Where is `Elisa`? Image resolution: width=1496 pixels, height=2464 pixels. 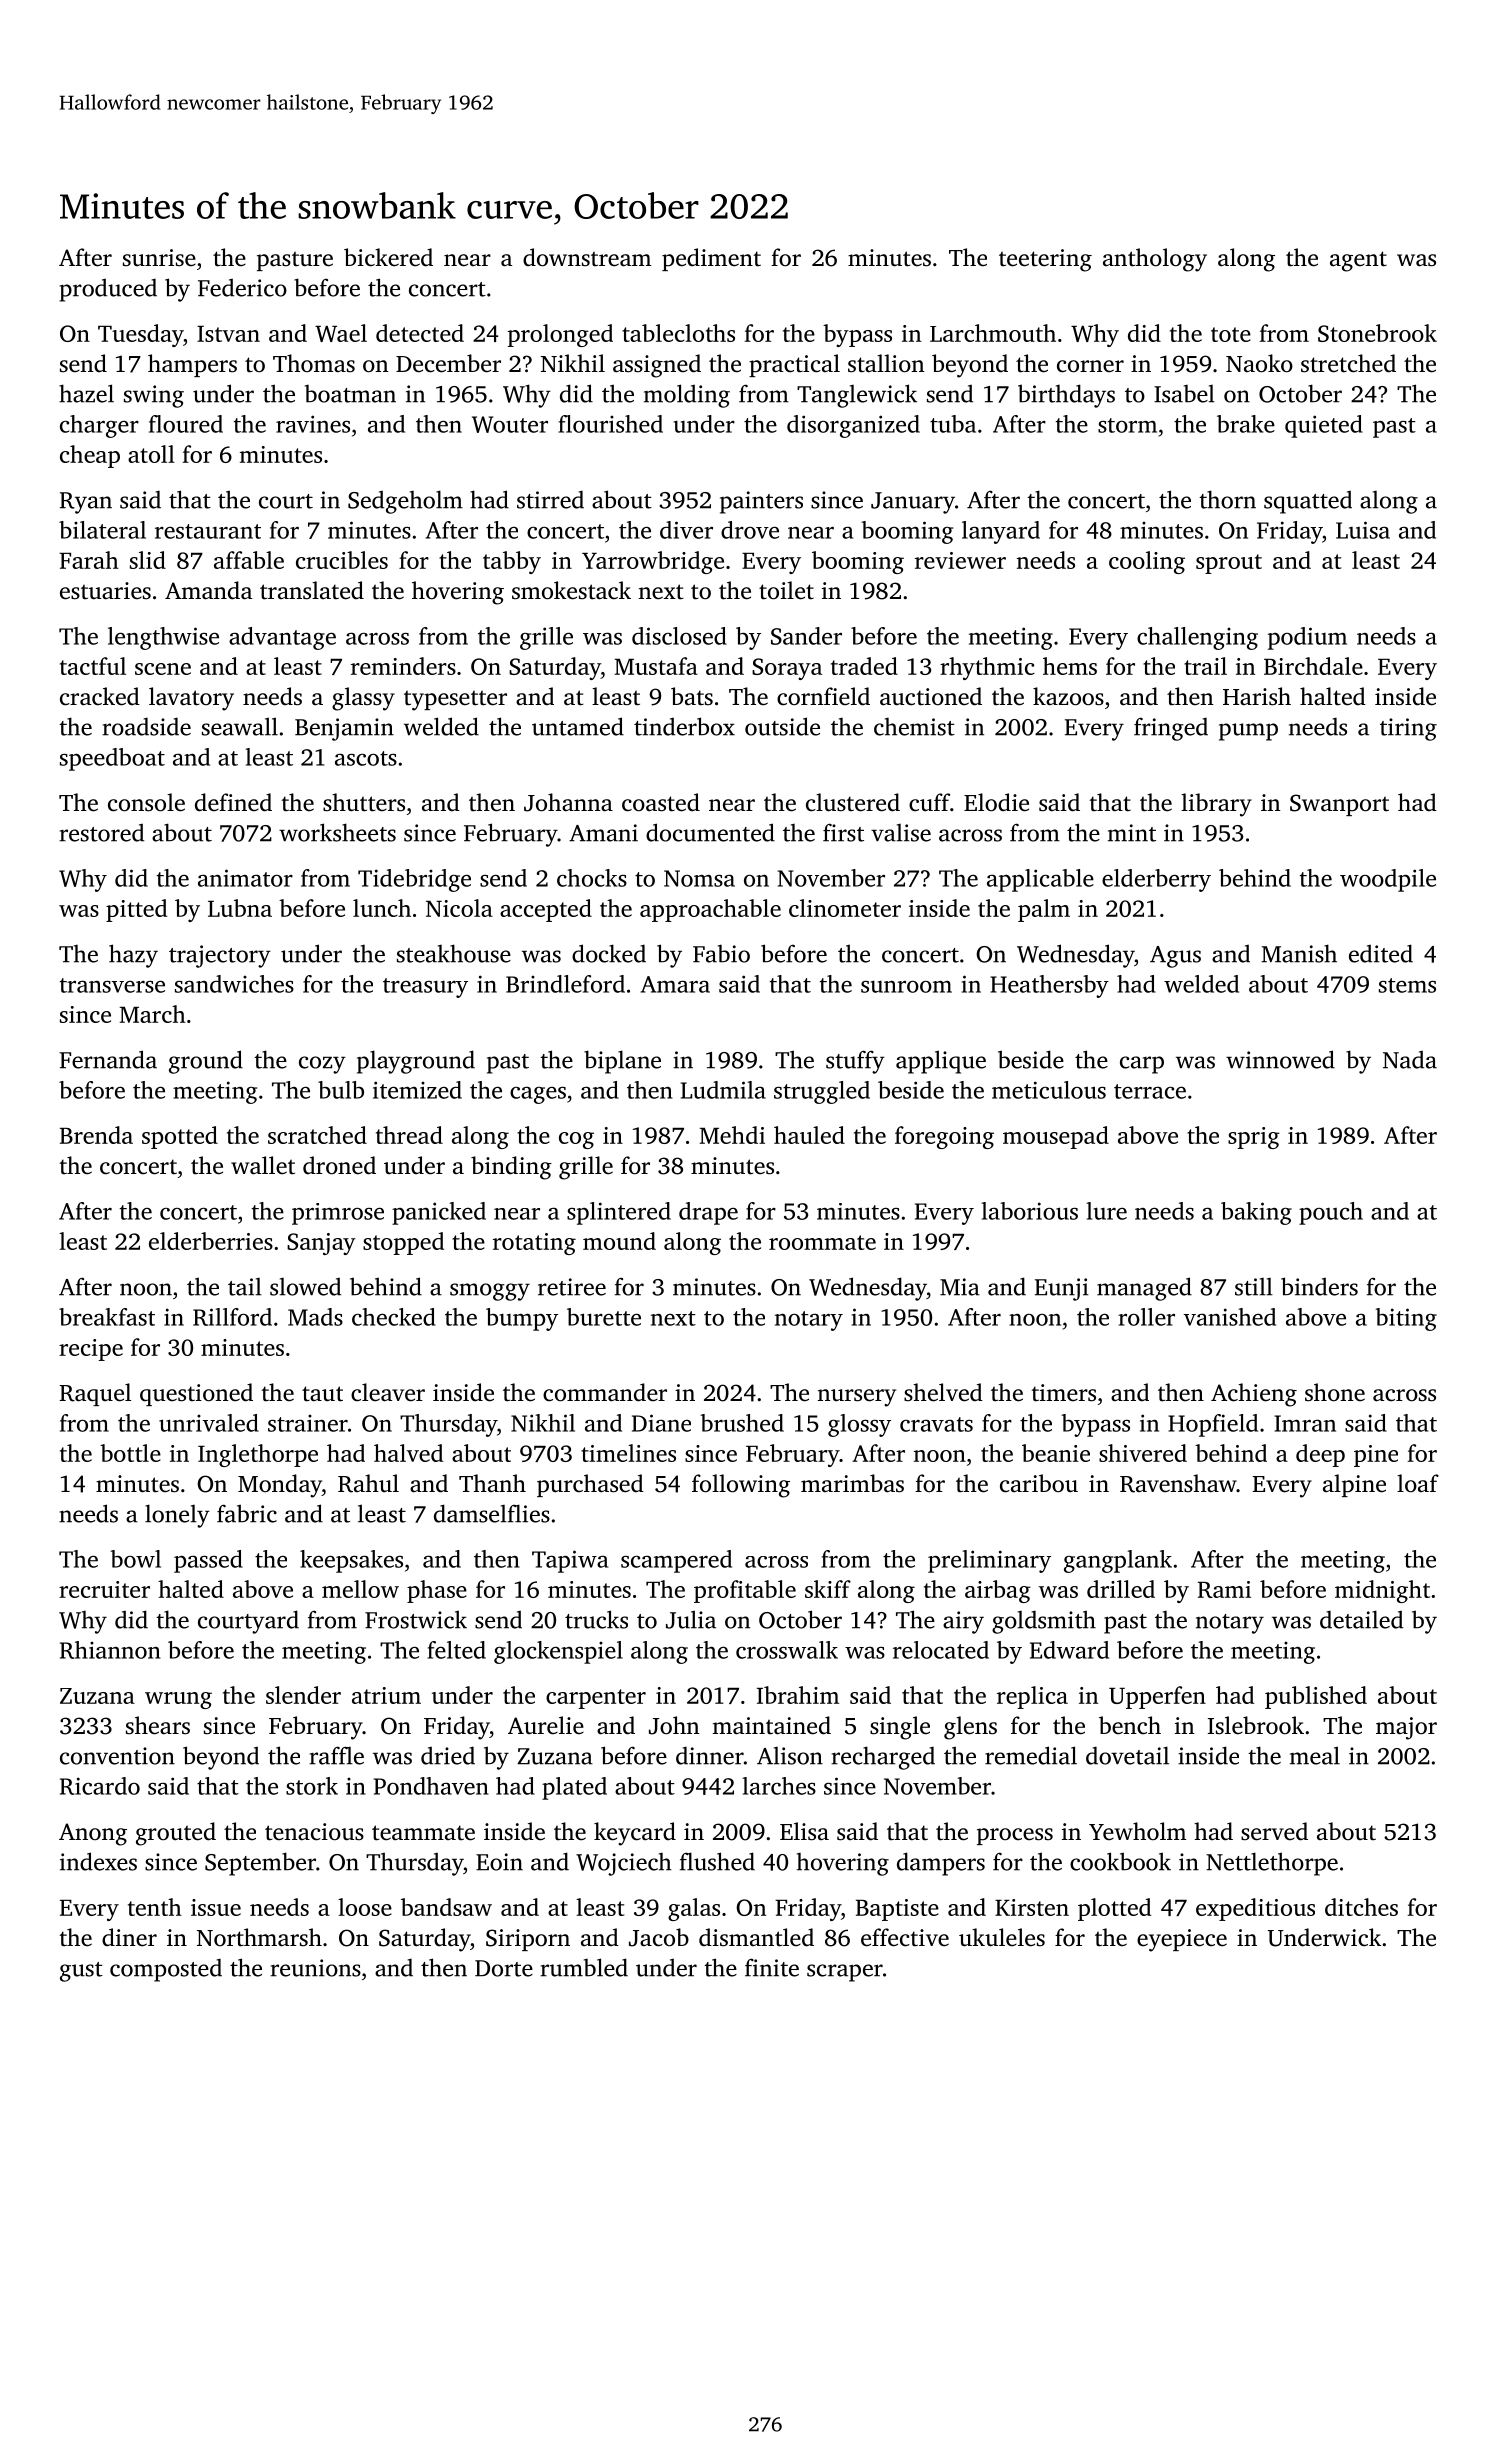 Elisa is located at coordinates (804, 1831).
